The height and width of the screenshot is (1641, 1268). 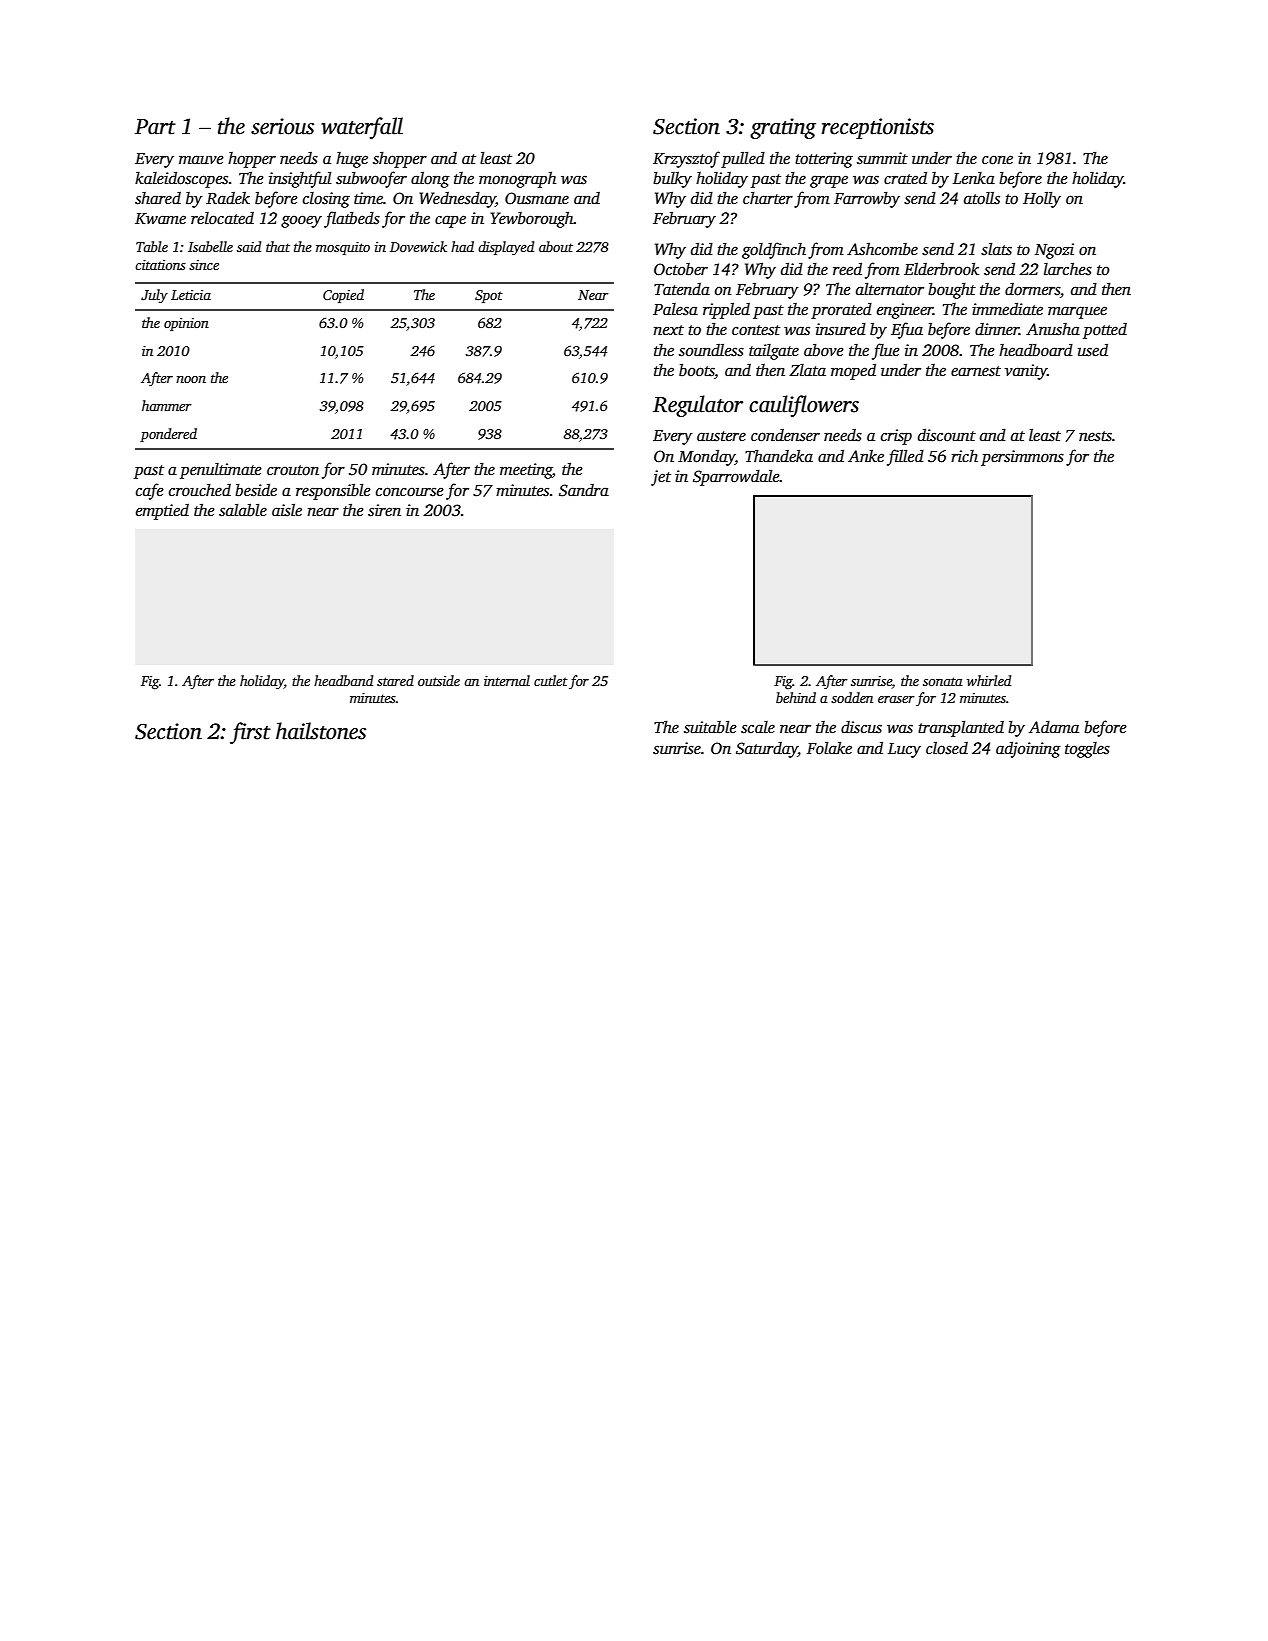 What do you see at coordinates (321, 731) in the screenshot?
I see `hailstones` at bounding box center [321, 731].
